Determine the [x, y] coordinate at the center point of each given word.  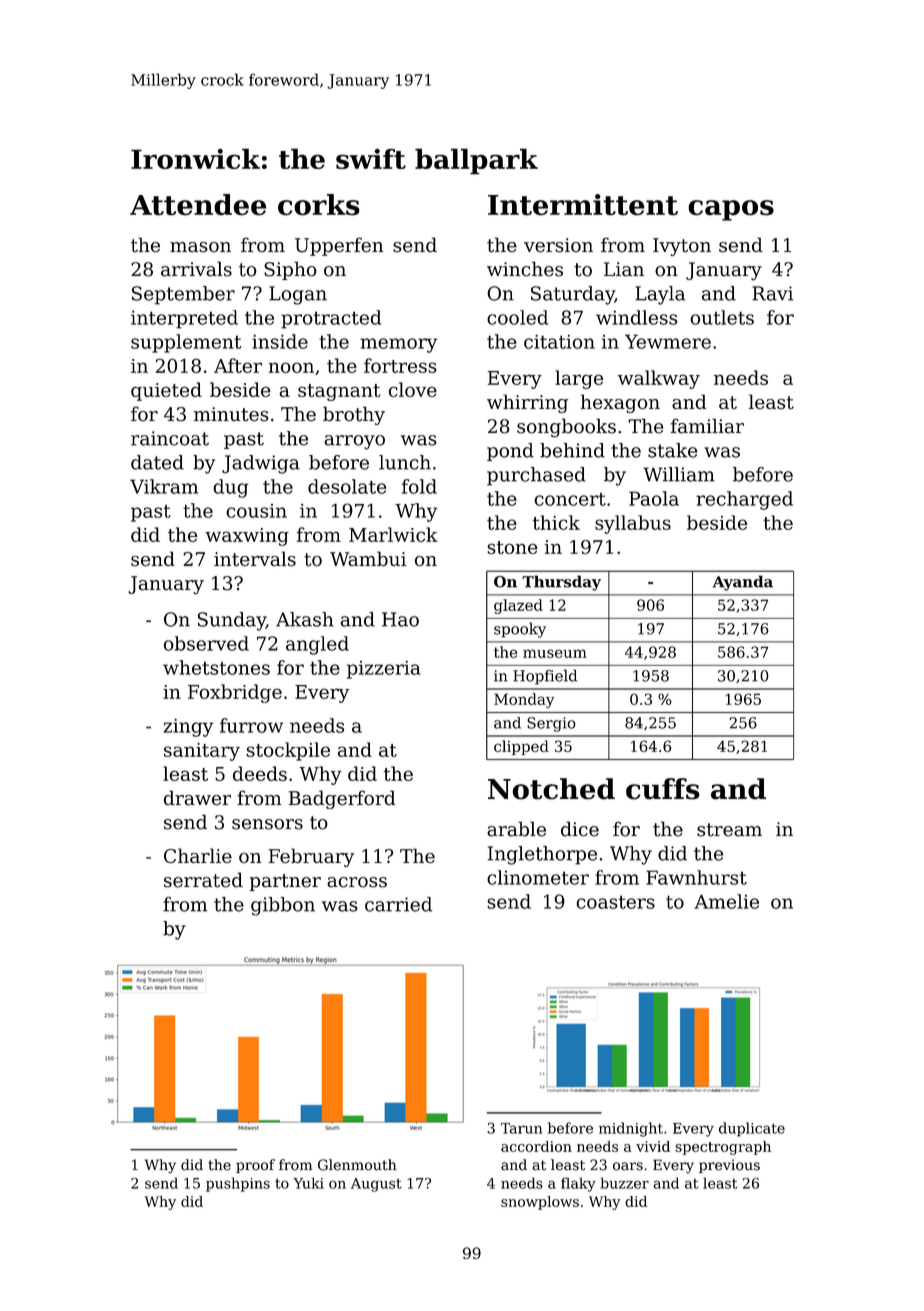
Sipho [290, 270]
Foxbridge [235, 693]
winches [525, 269]
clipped [521, 747]
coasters [615, 902]
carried [398, 904]
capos [731, 210]
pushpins [238, 1184]
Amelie [726, 901]
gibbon [283, 906]
